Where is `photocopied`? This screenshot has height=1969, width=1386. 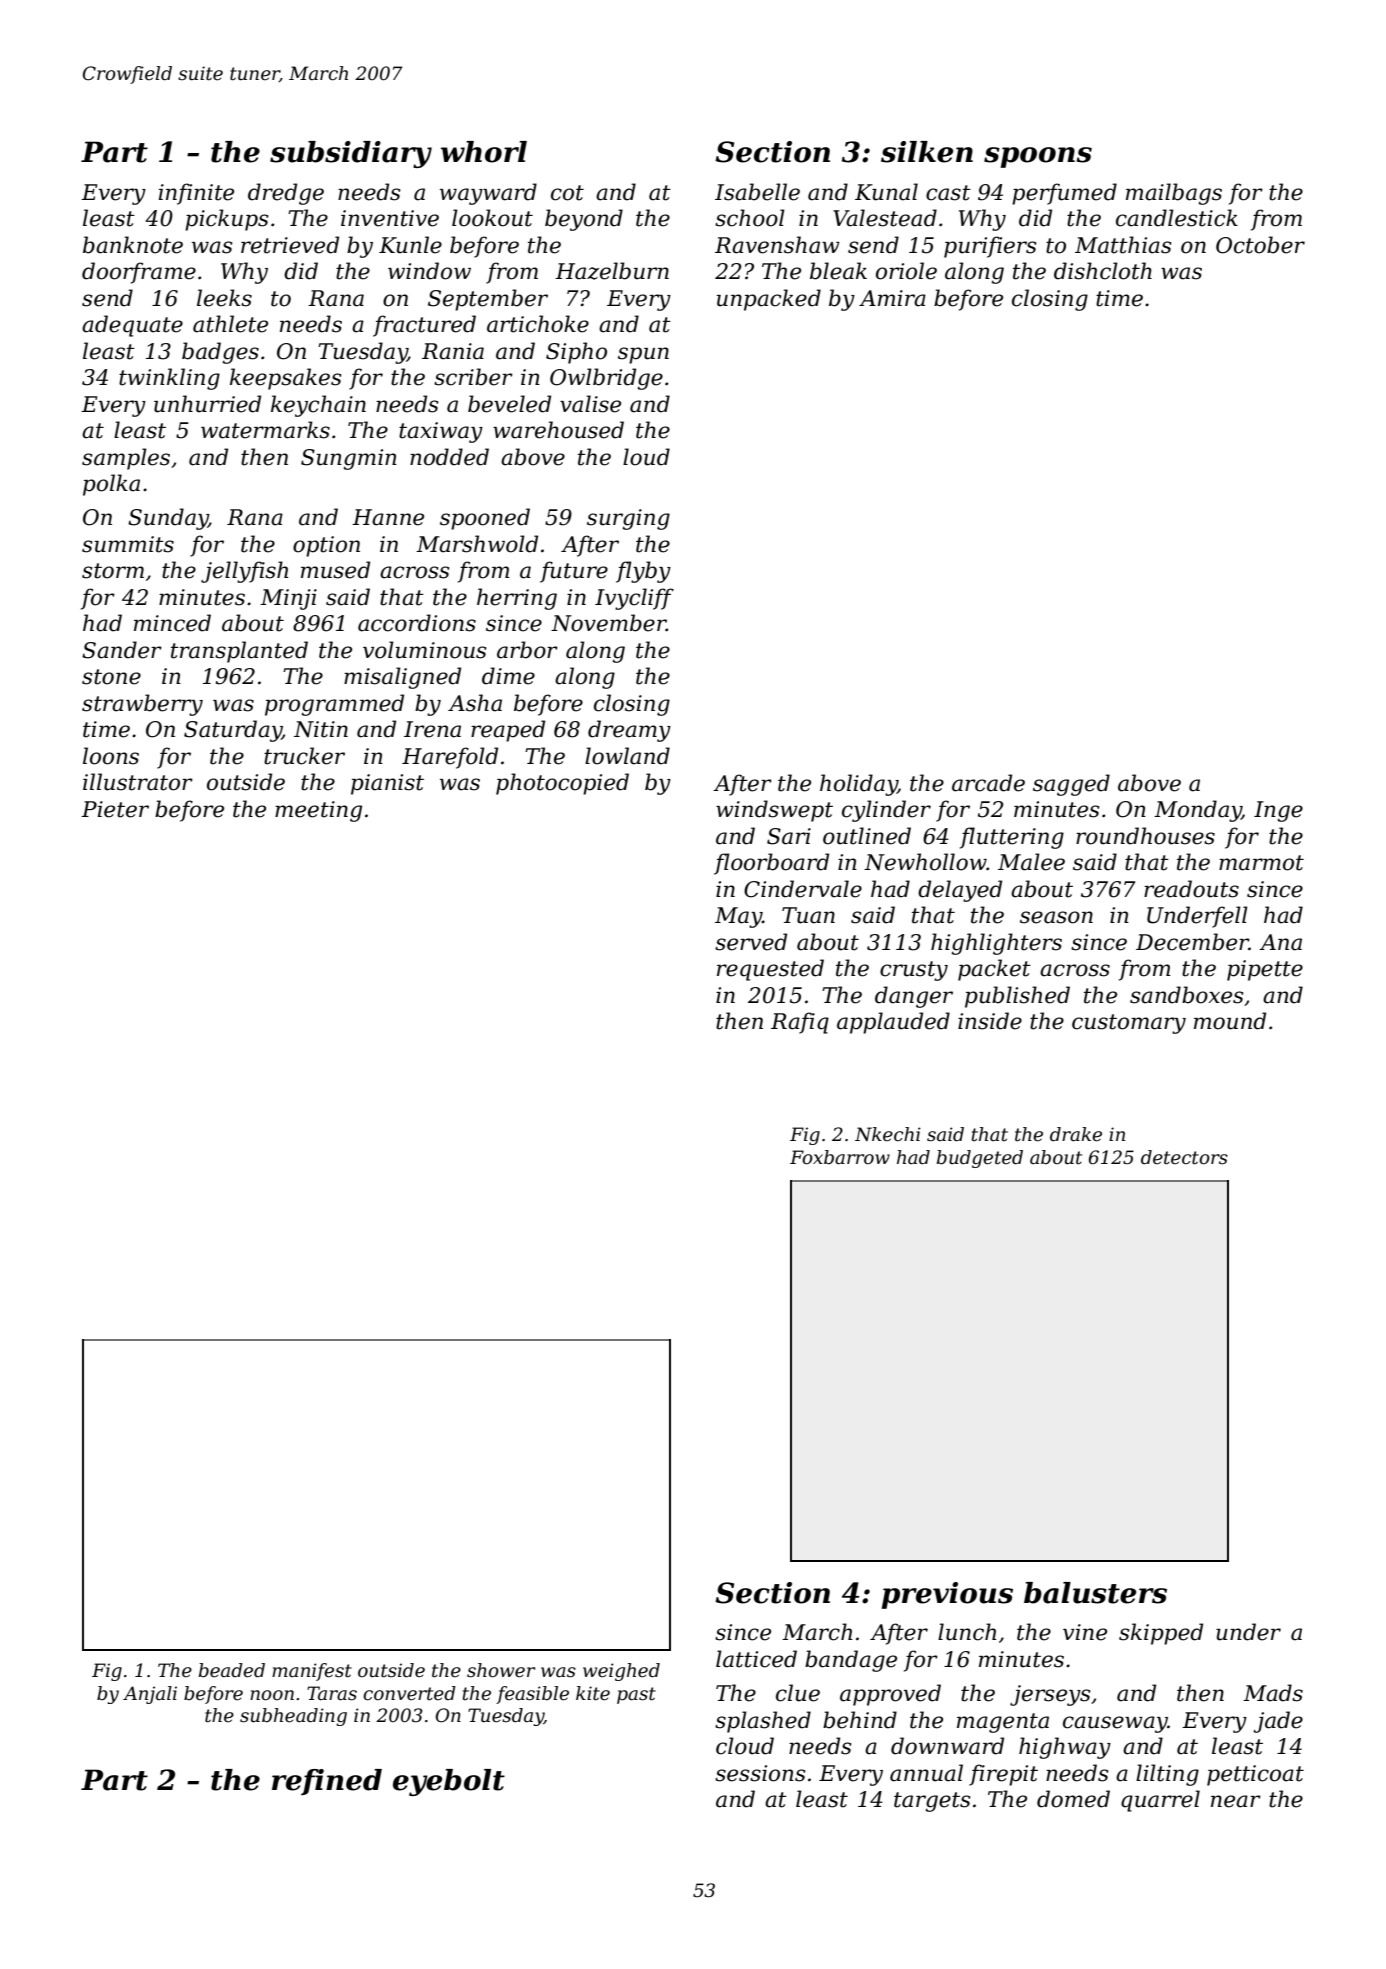 photocopied is located at coordinates (562, 784).
